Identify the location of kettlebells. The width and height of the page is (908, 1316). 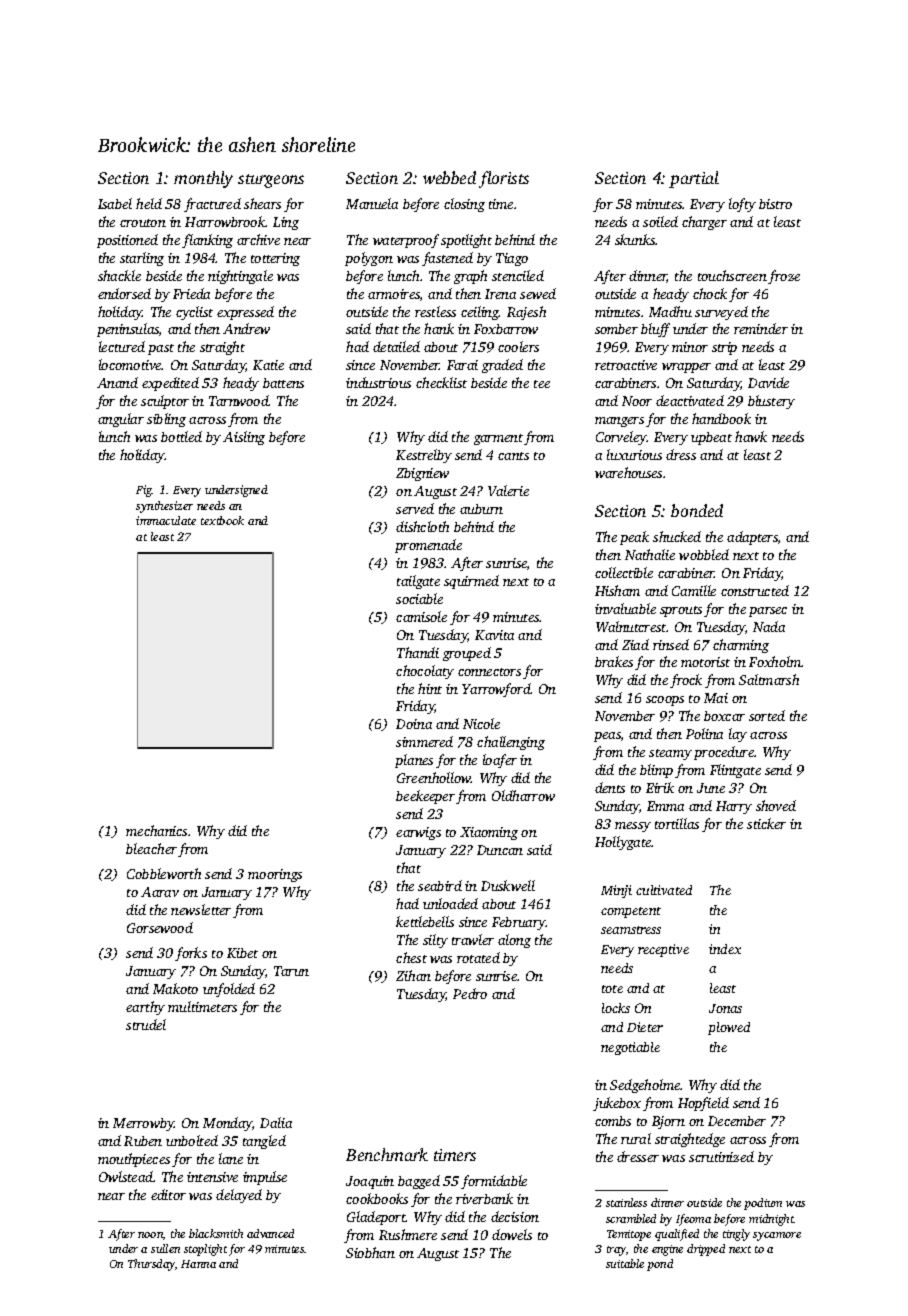
(425, 921).
